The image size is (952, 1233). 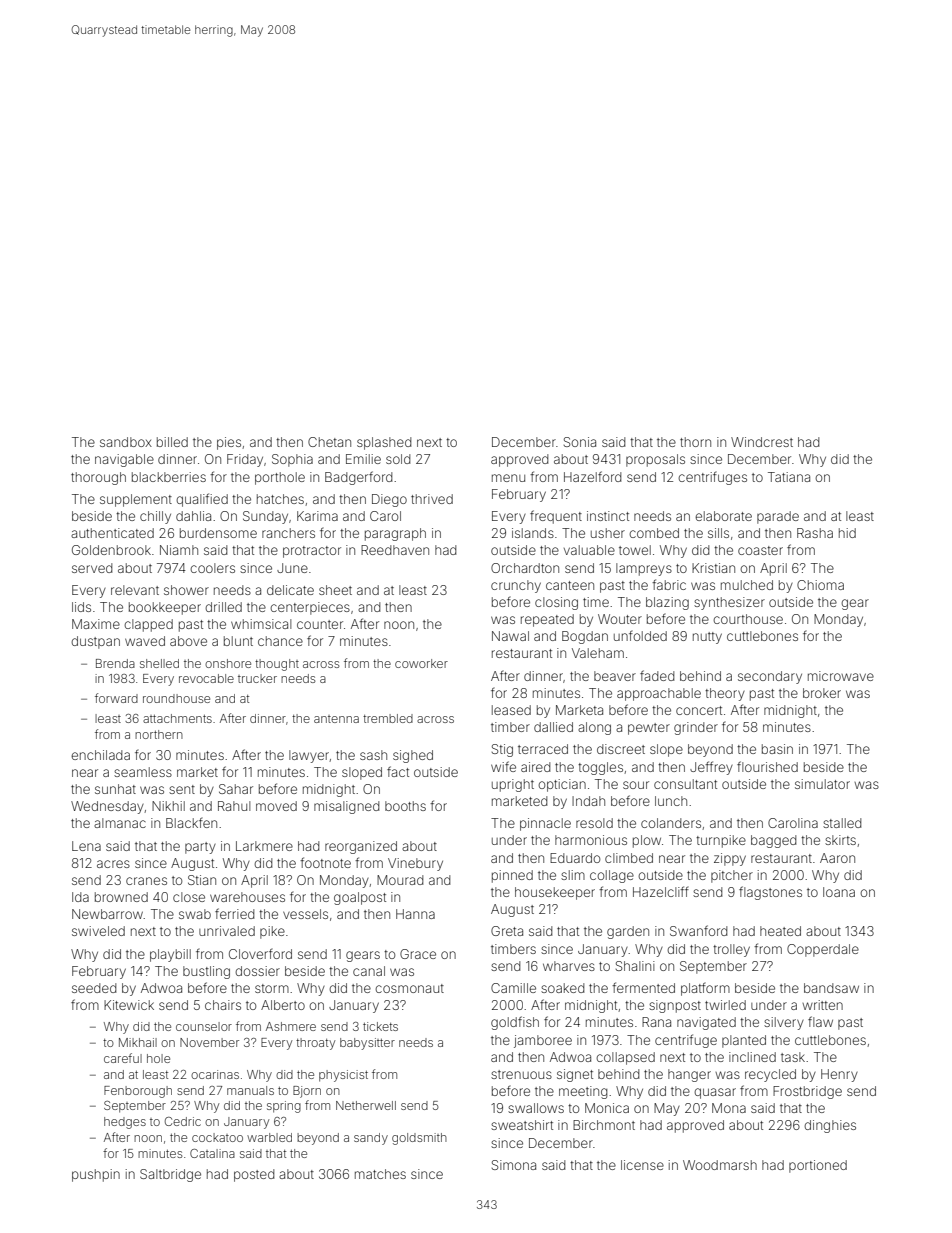 I want to click on enchilada, so click(x=100, y=755).
